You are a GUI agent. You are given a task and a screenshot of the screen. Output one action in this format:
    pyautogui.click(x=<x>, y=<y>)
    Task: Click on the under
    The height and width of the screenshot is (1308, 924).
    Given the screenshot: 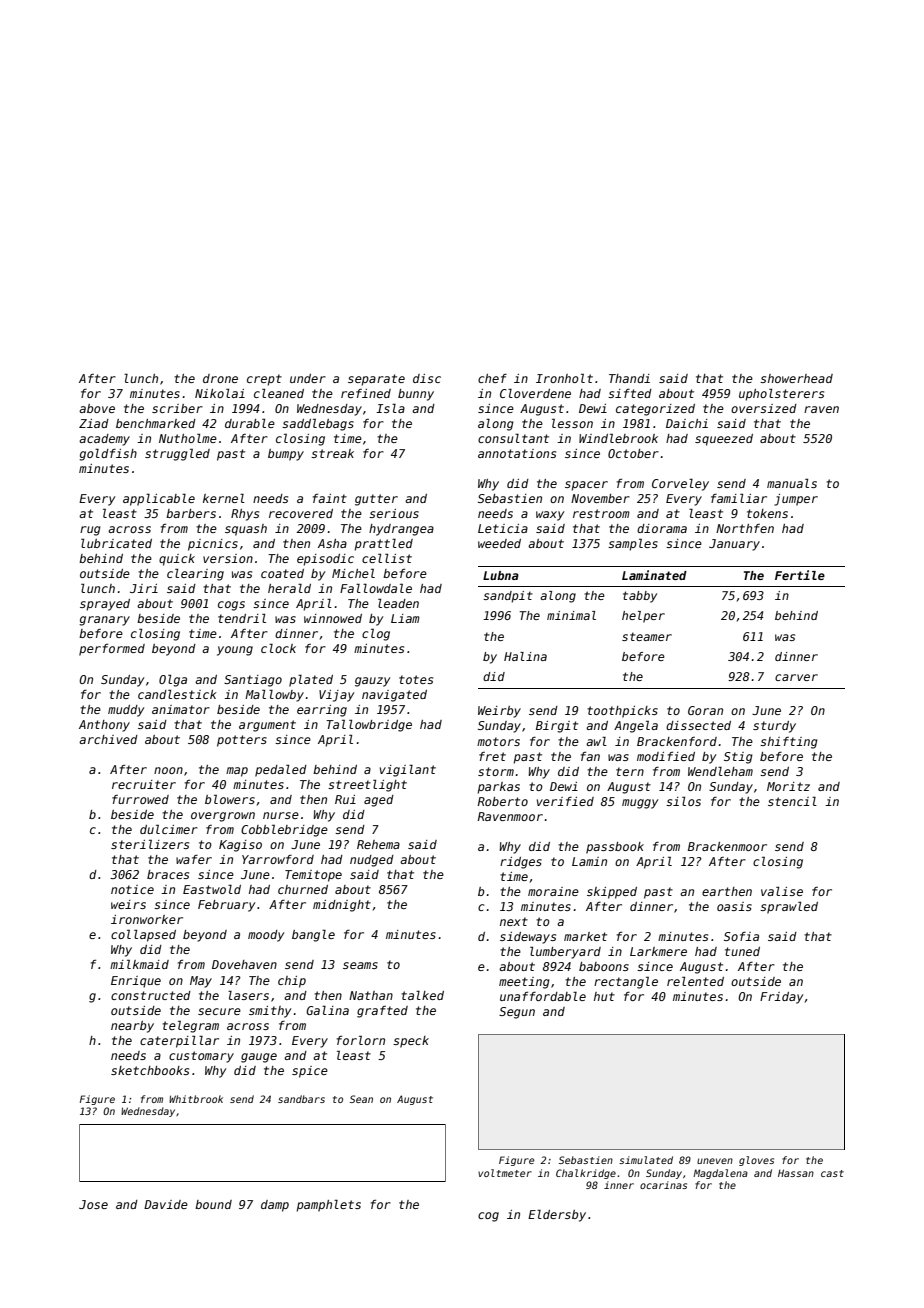 What is the action you would take?
    pyautogui.click(x=308, y=378)
